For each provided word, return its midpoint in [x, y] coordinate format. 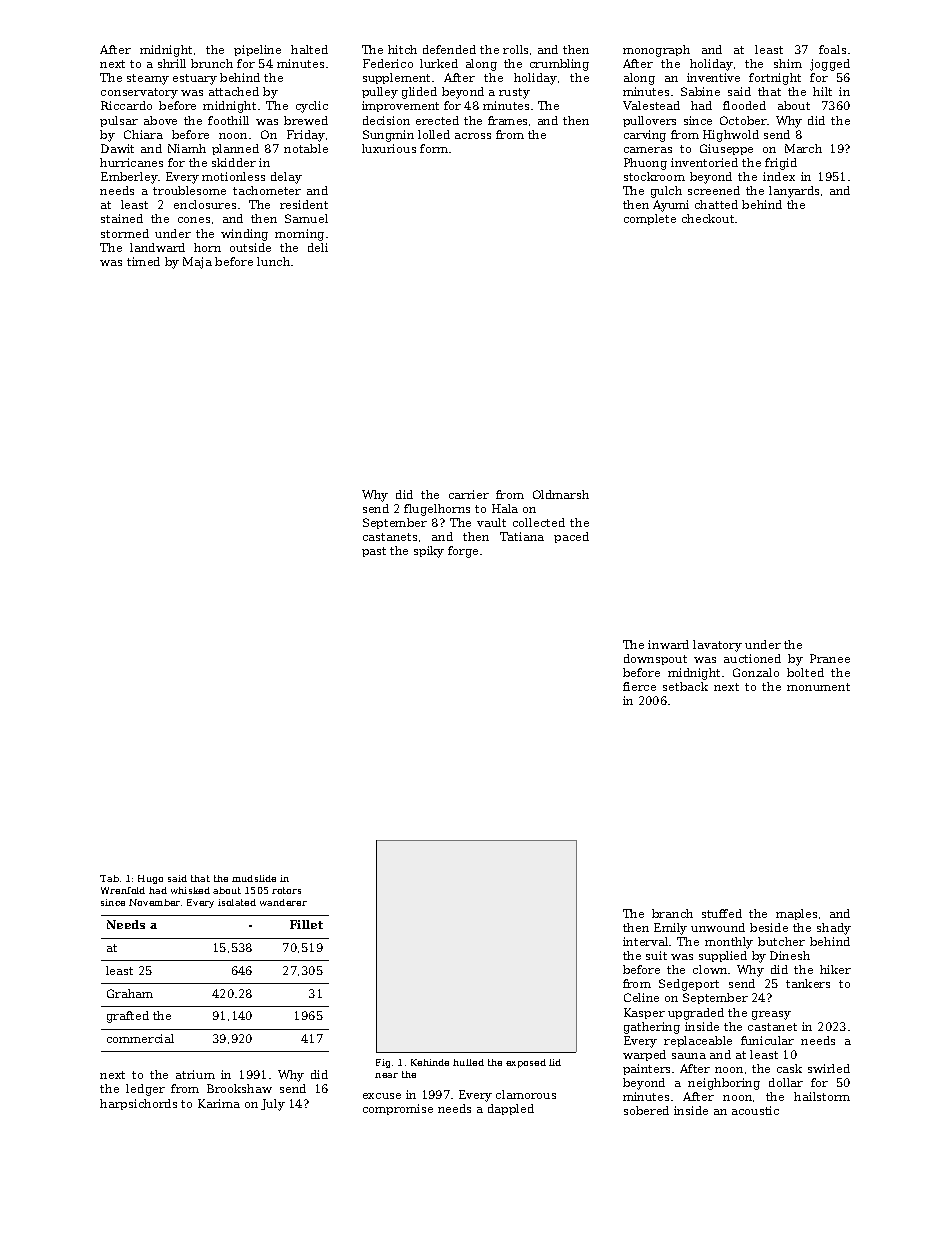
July [273, 1105]
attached [234, 91]
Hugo [150, 879]
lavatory [717, 646]
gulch [666, 192]
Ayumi [671, 206]
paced [571, 537]
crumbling [559, 65]
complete [650, 219]
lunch [273, 261]
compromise [398, 1109]
